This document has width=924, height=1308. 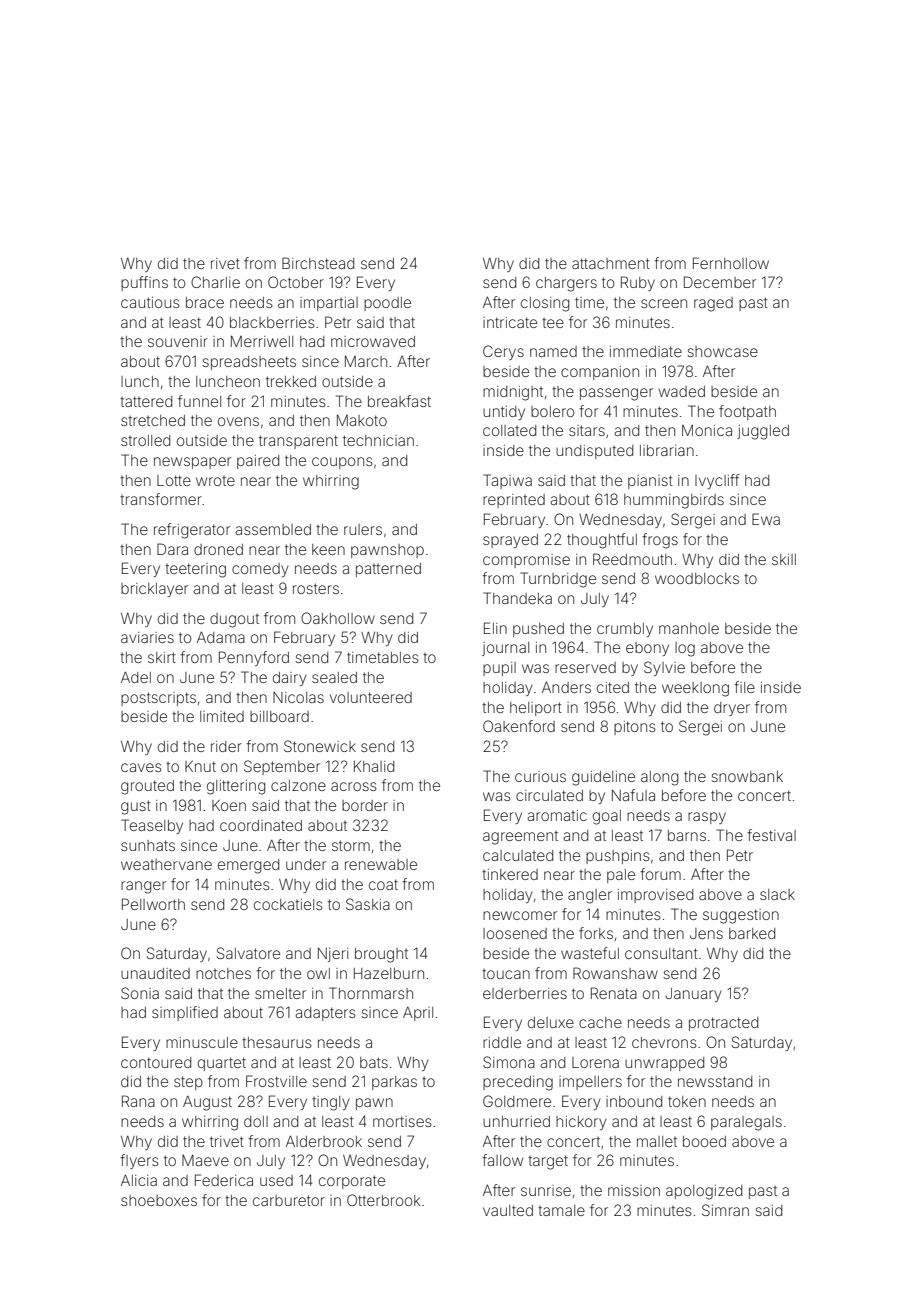 What do you see at coordinates (200, 766) in the document?
I see `Knut` at bounding box center [200, 766].
